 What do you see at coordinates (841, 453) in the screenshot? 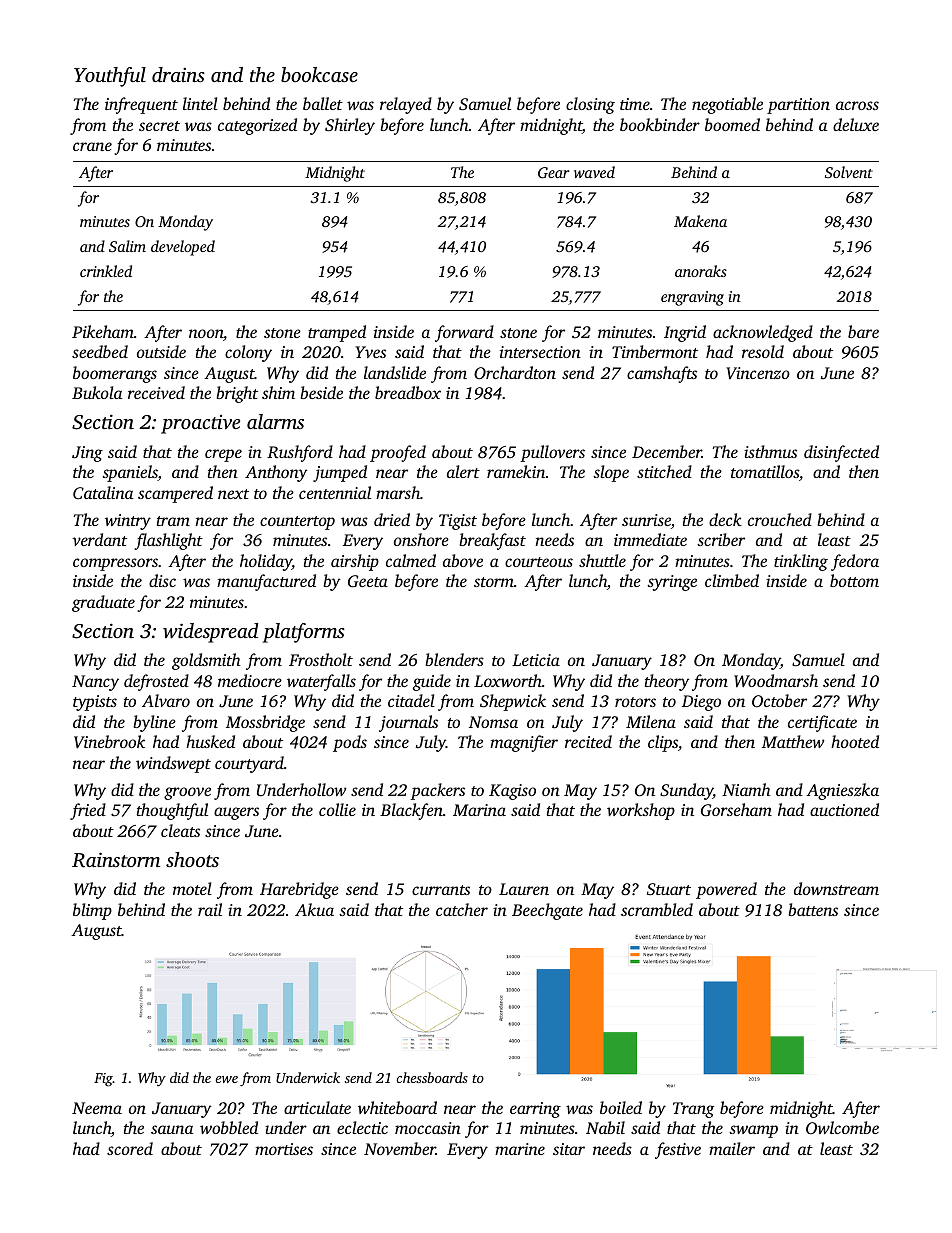
I see `disinfected` at bounding box center [841, 453].
